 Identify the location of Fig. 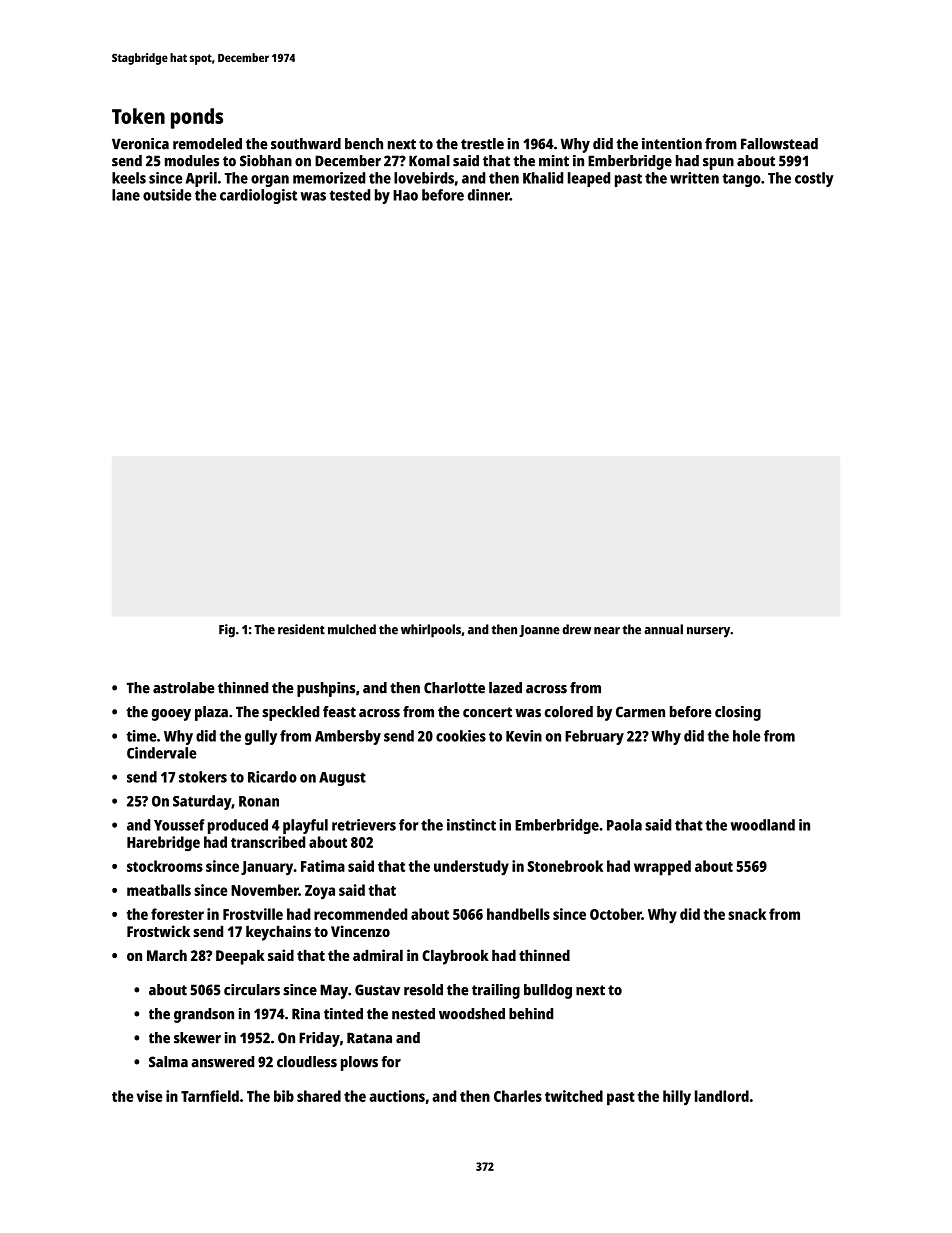
(227, 631).
